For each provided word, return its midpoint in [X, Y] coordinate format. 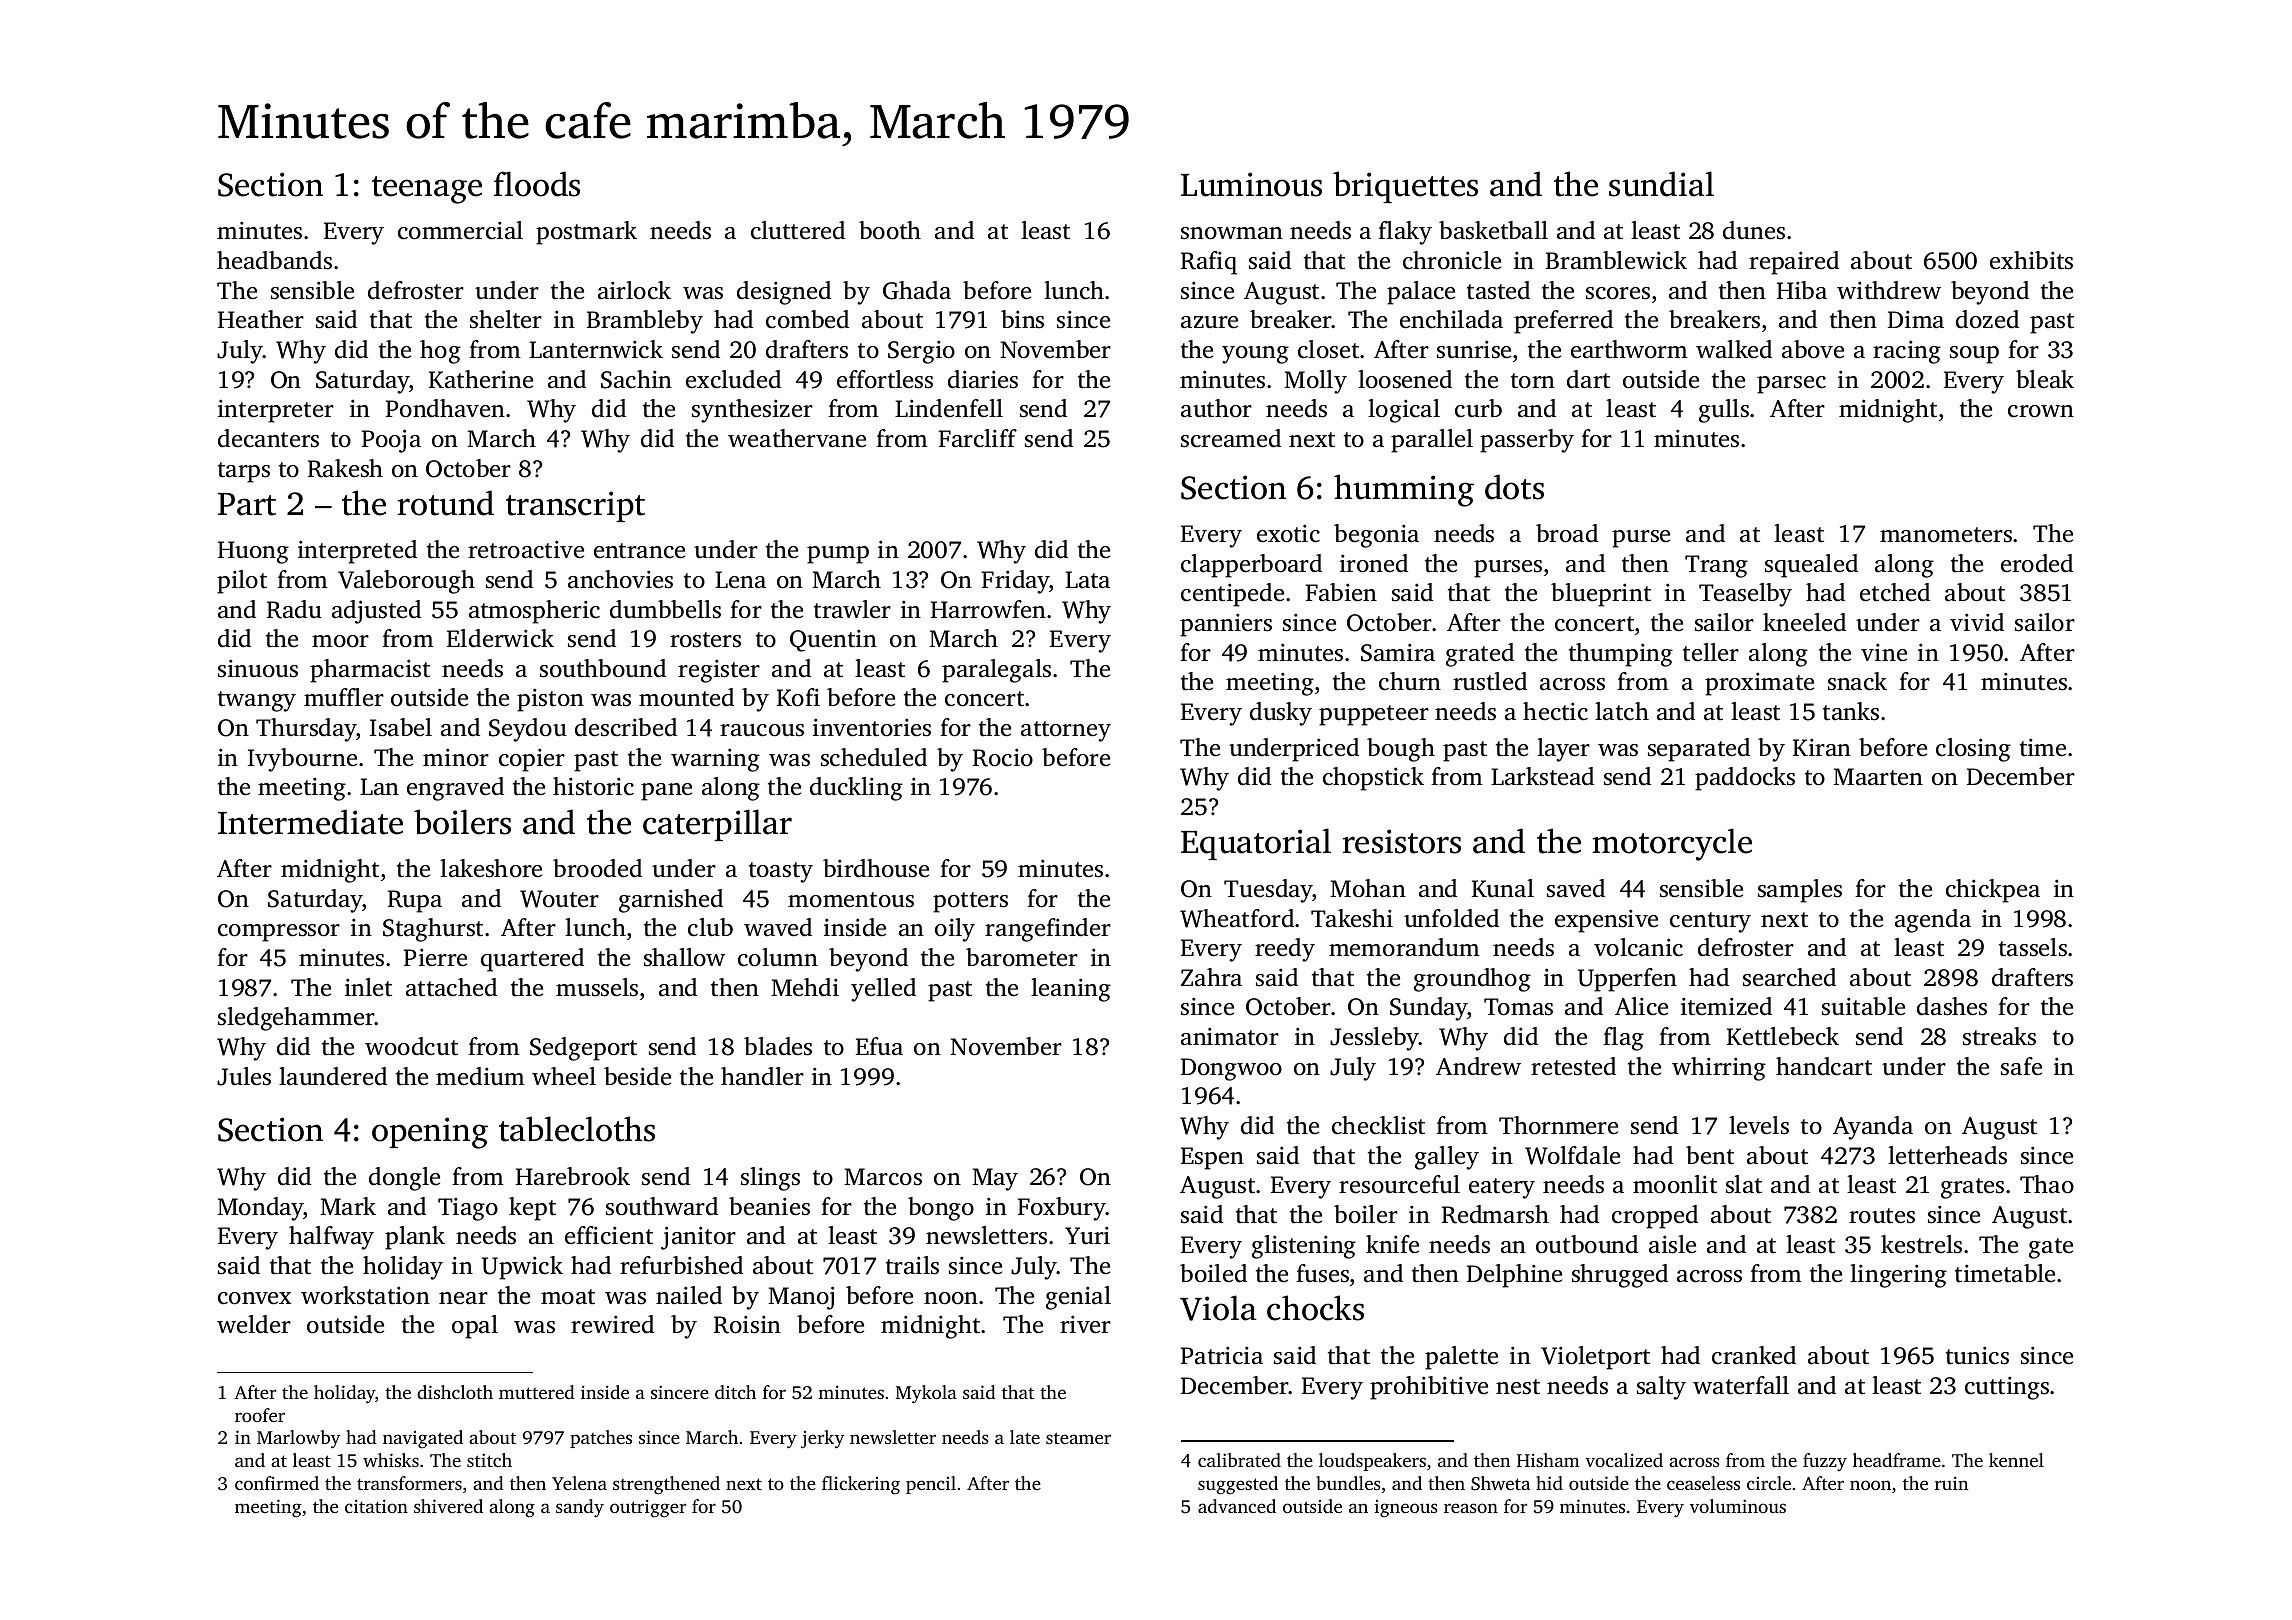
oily [955, 930]
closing [1973, 750]
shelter [506, 319]
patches [601, 1439]
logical [1404, 411]
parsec [1791, 385]
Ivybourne [302, 760]
